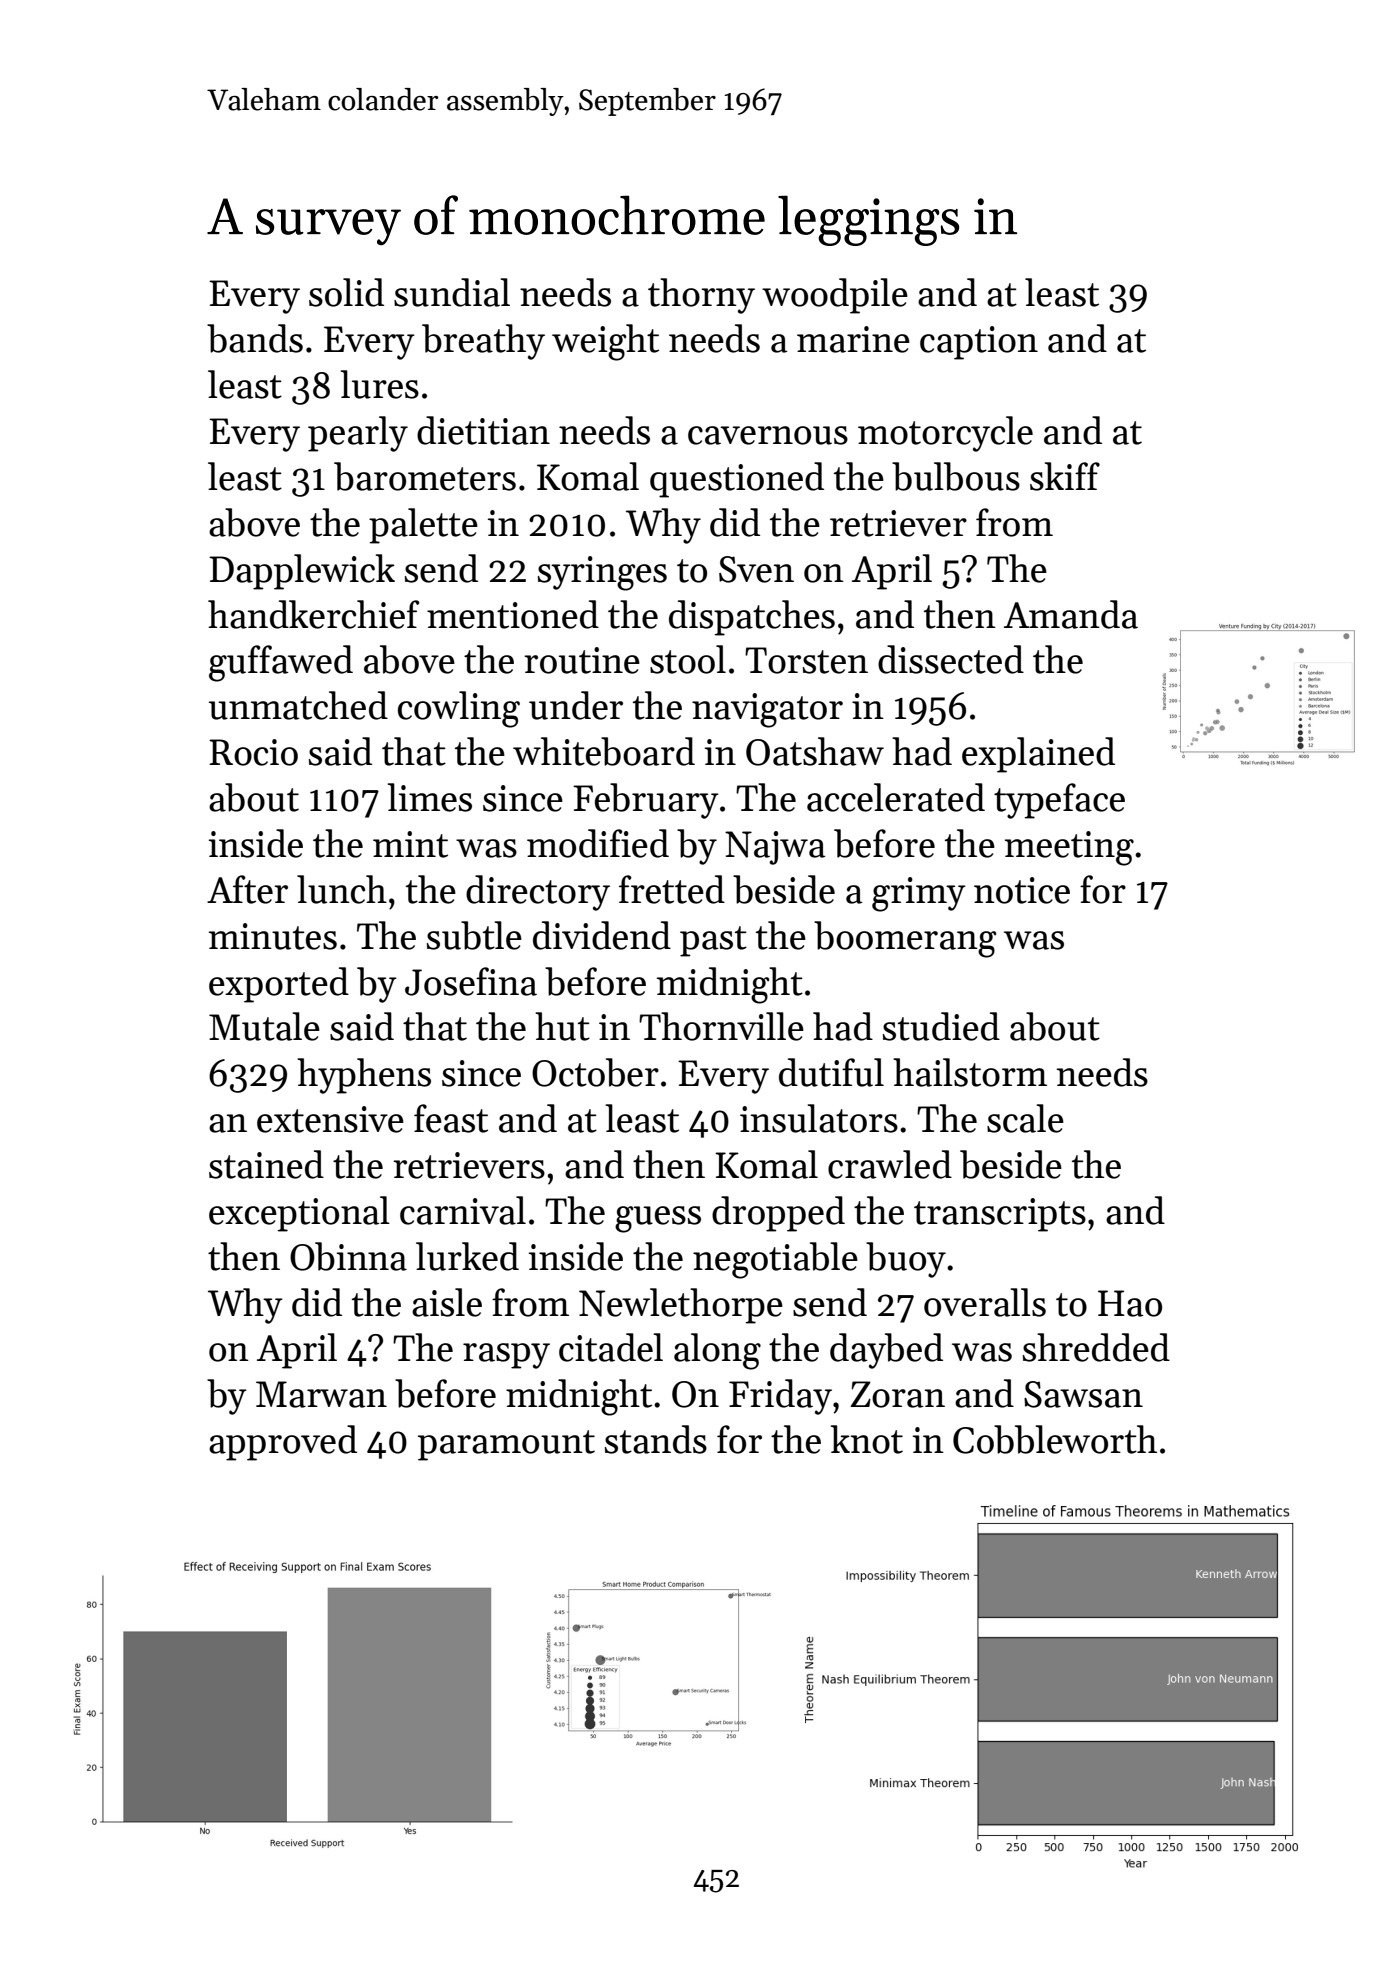 The image size is (1386, 1969). I want to click on Marwan, so click(321, 1394).
